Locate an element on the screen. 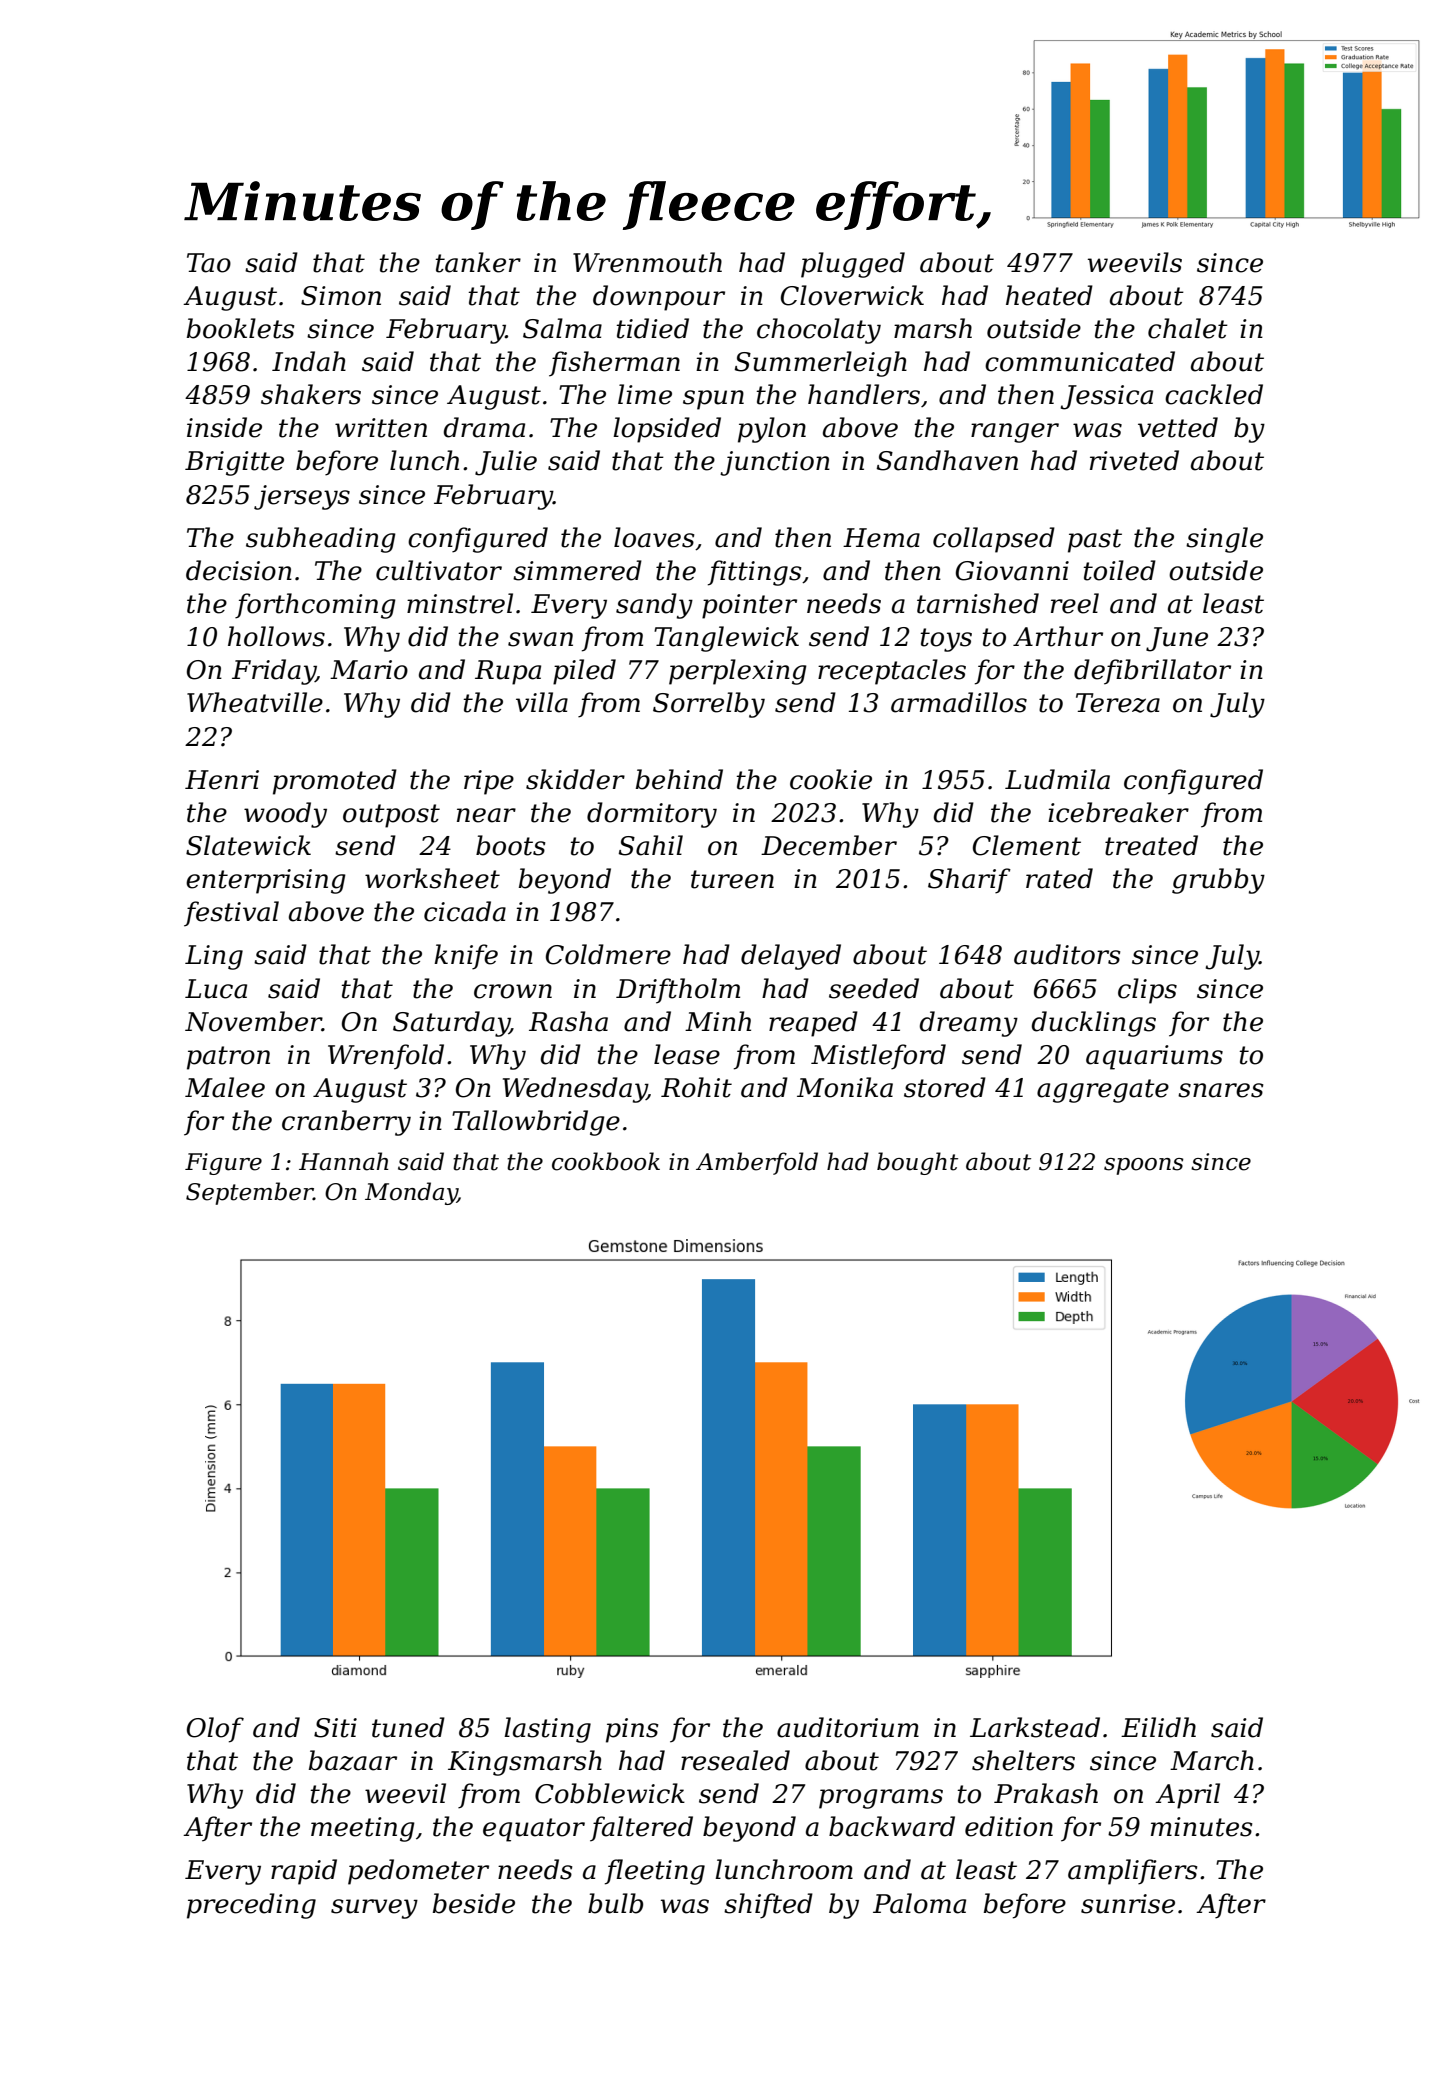  grubby is located at coordinates (1218, 881).
